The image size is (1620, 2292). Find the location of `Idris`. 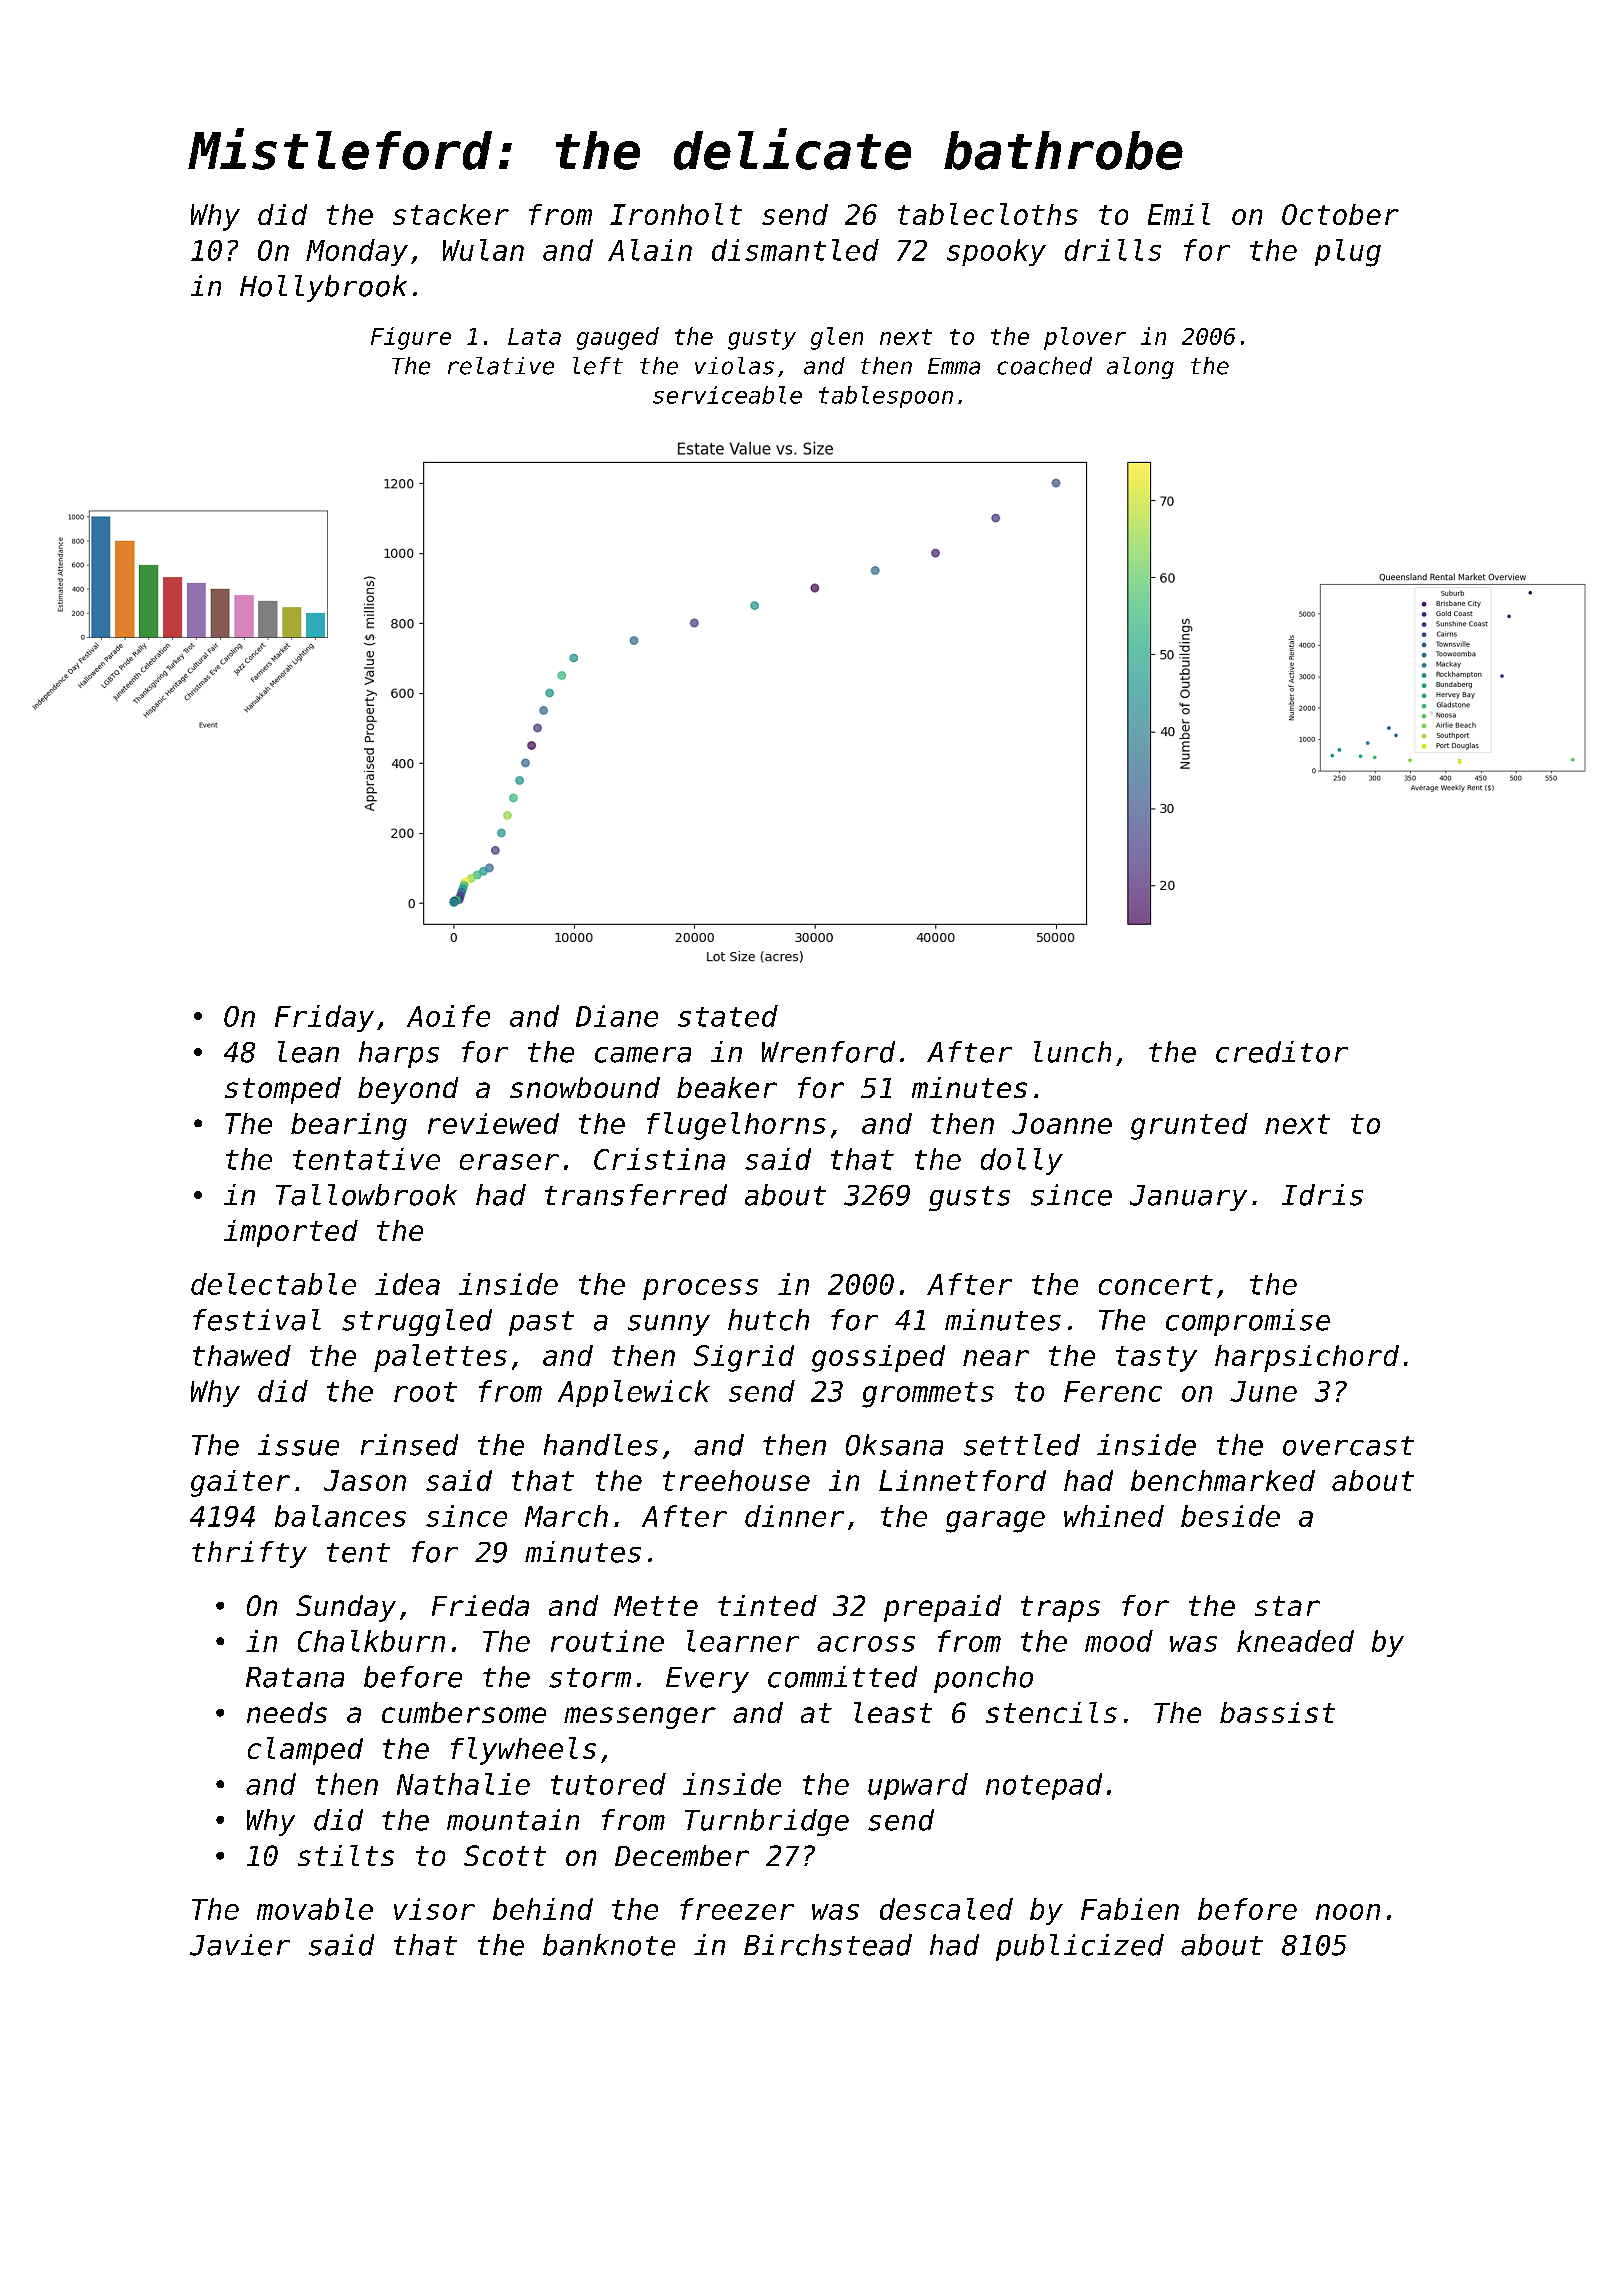

Idris is located at coordinates (1322, 1195).
